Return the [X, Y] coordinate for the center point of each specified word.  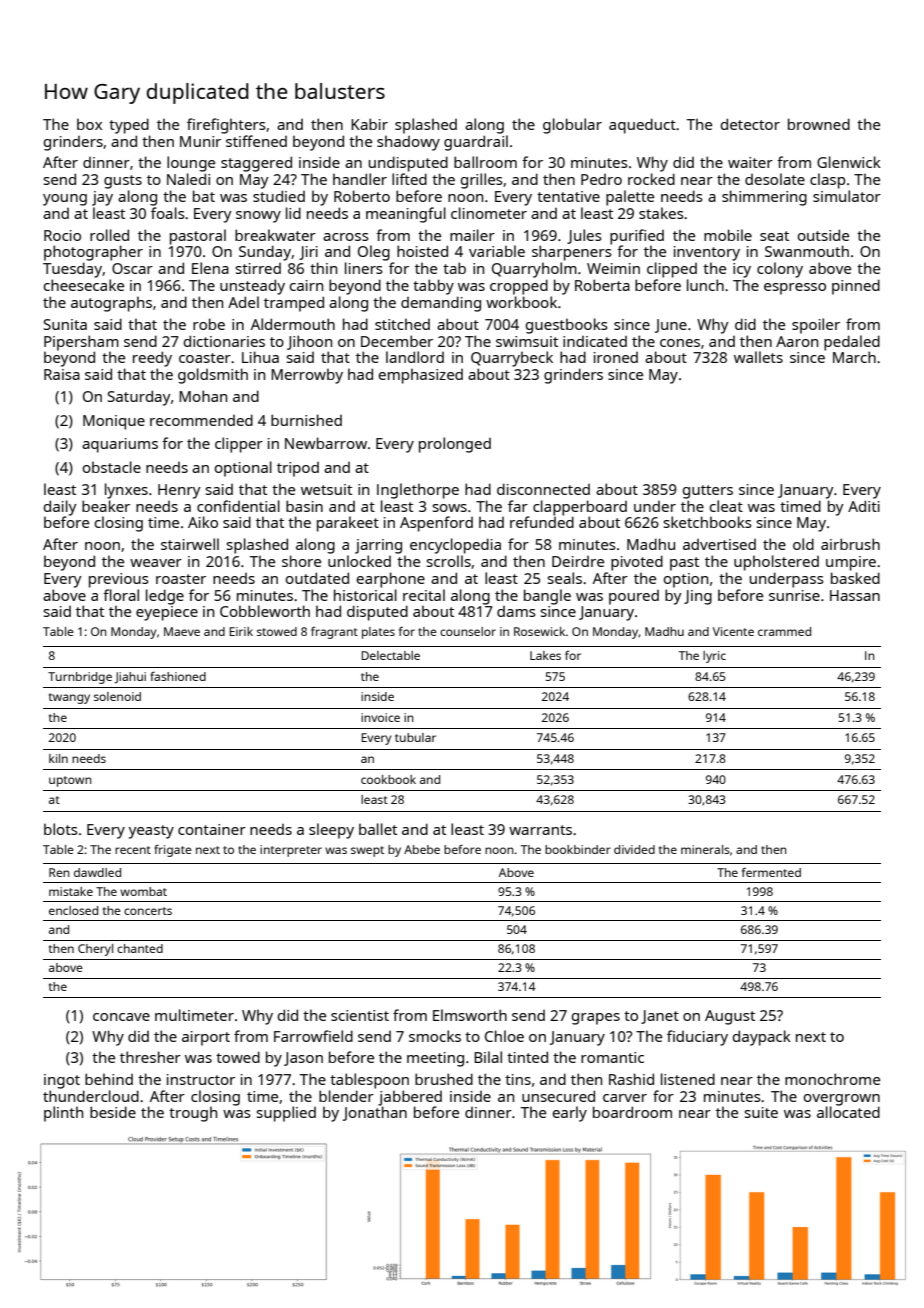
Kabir [369, 124]
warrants [540, 830]
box [89, 124]
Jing [698, 597]
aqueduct [642, 126]
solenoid [117, 696]
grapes [596, 1019]
